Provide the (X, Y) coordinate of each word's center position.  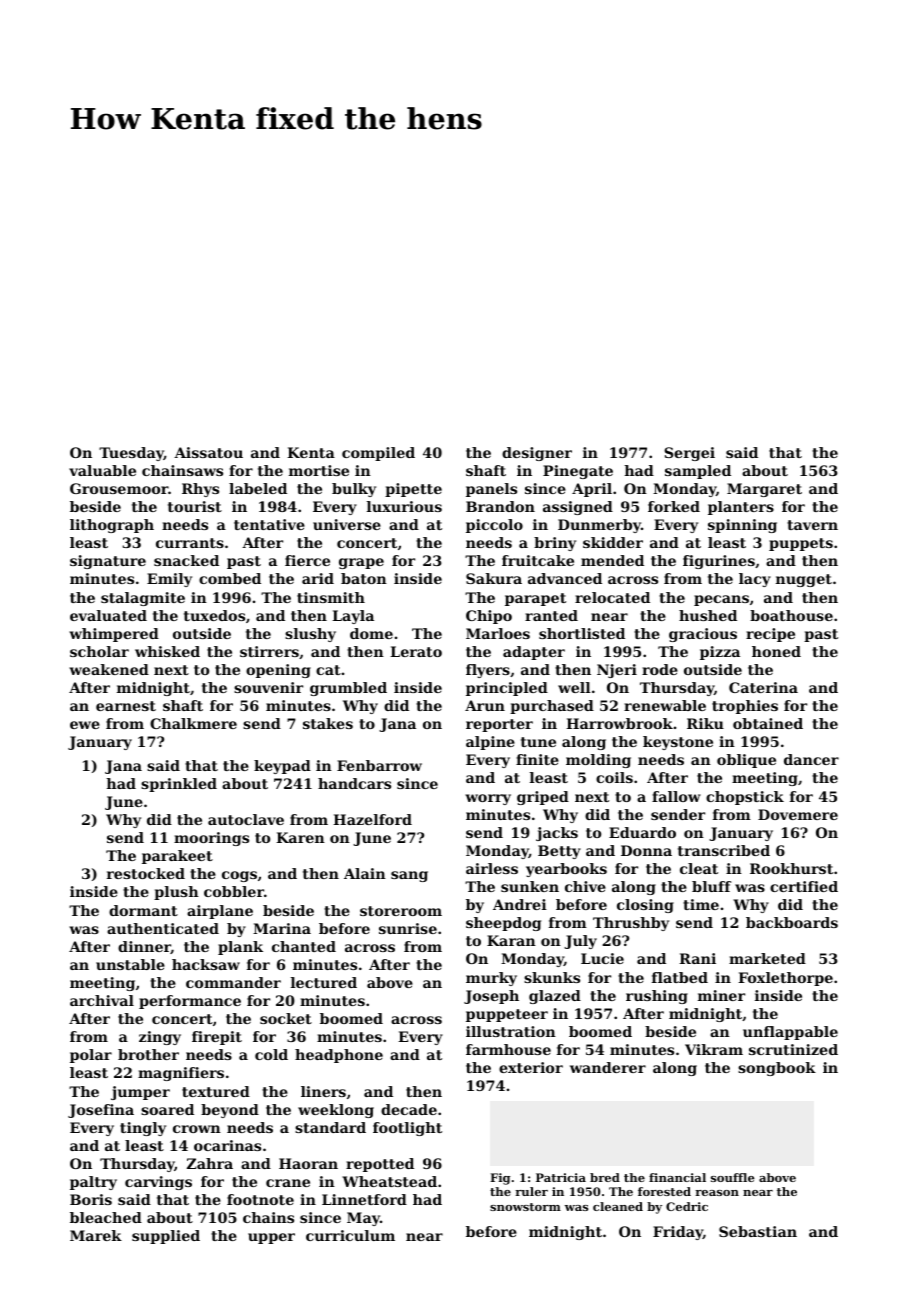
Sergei (689, 454)
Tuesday (131, 454)
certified (804, 886)
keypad (282, 767)
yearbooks (566, 870)
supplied (166, 1237)
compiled (378, 454)
